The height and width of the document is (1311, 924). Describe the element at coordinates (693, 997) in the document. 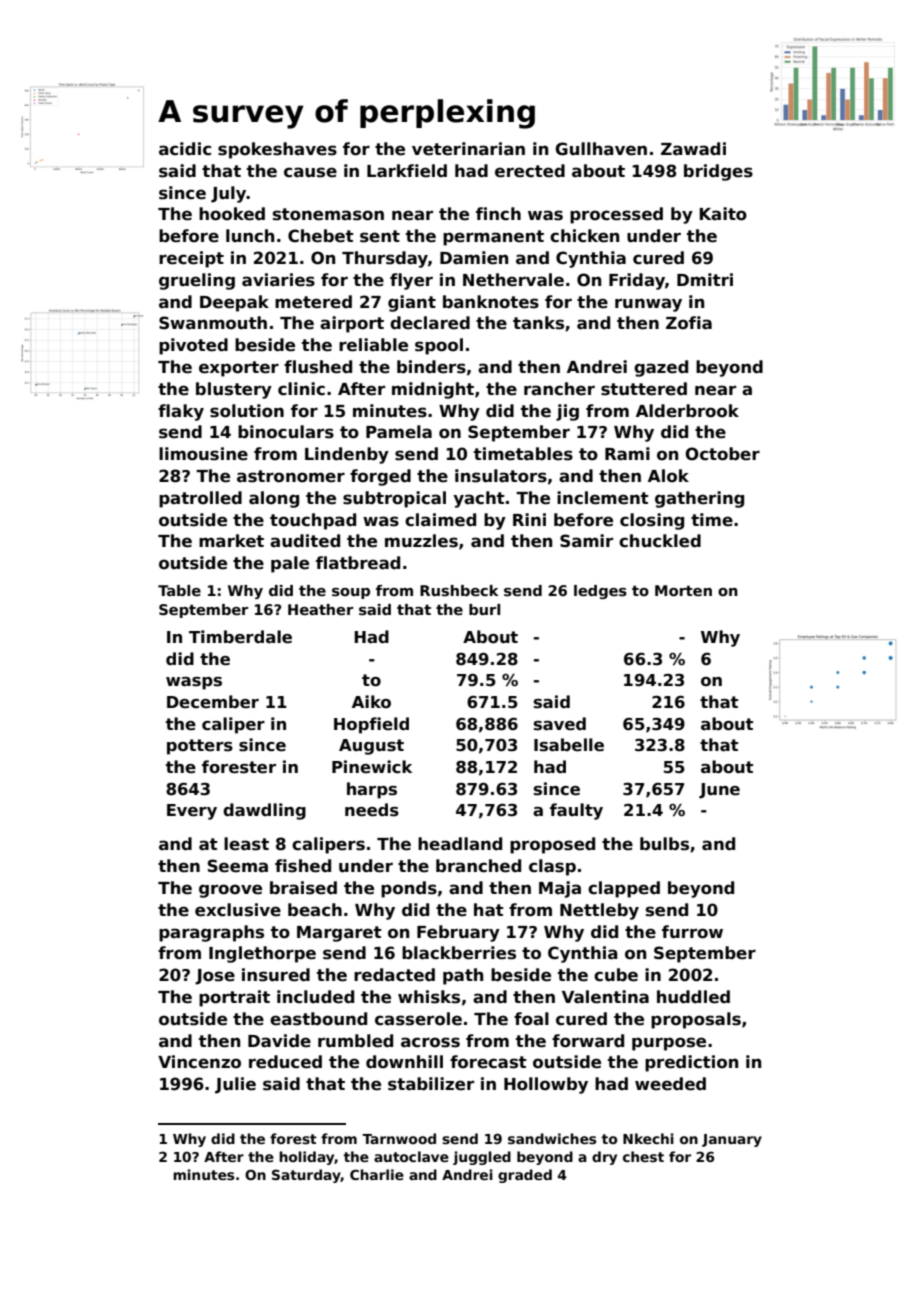

I see `huddled` at that location.
